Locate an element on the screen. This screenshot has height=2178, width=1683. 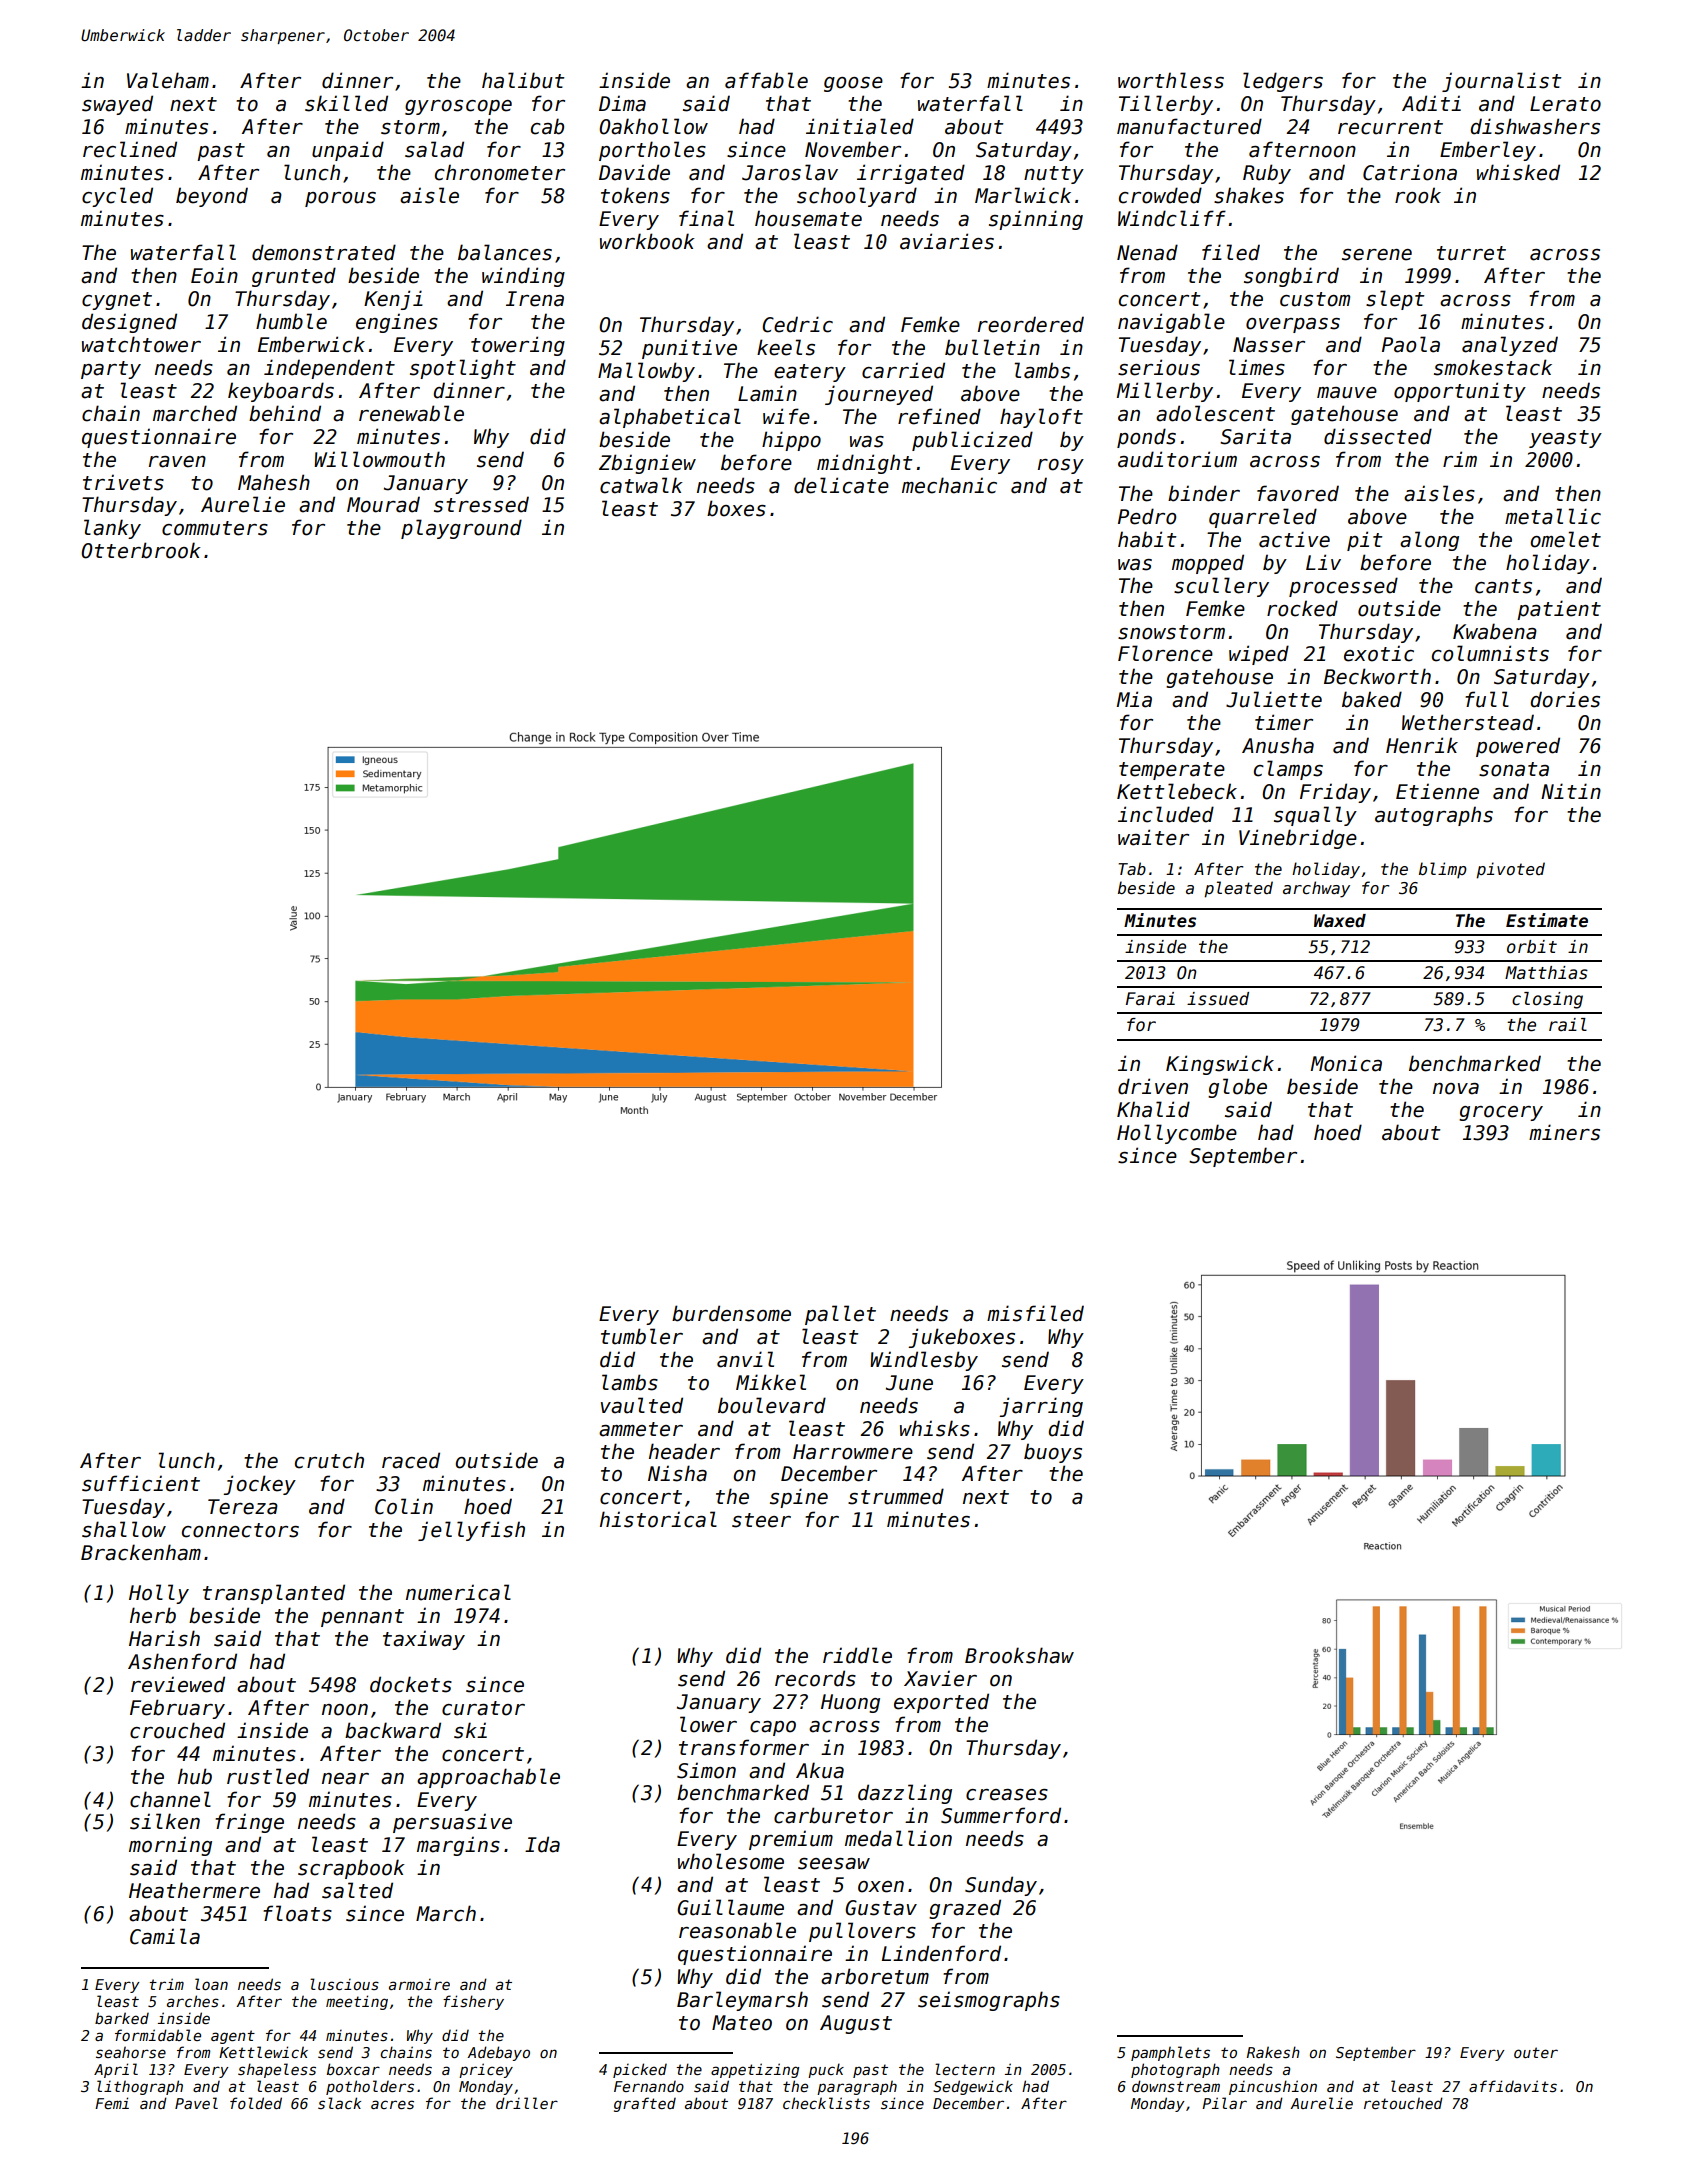
yeasty is located at coordinates (1565, 439).
